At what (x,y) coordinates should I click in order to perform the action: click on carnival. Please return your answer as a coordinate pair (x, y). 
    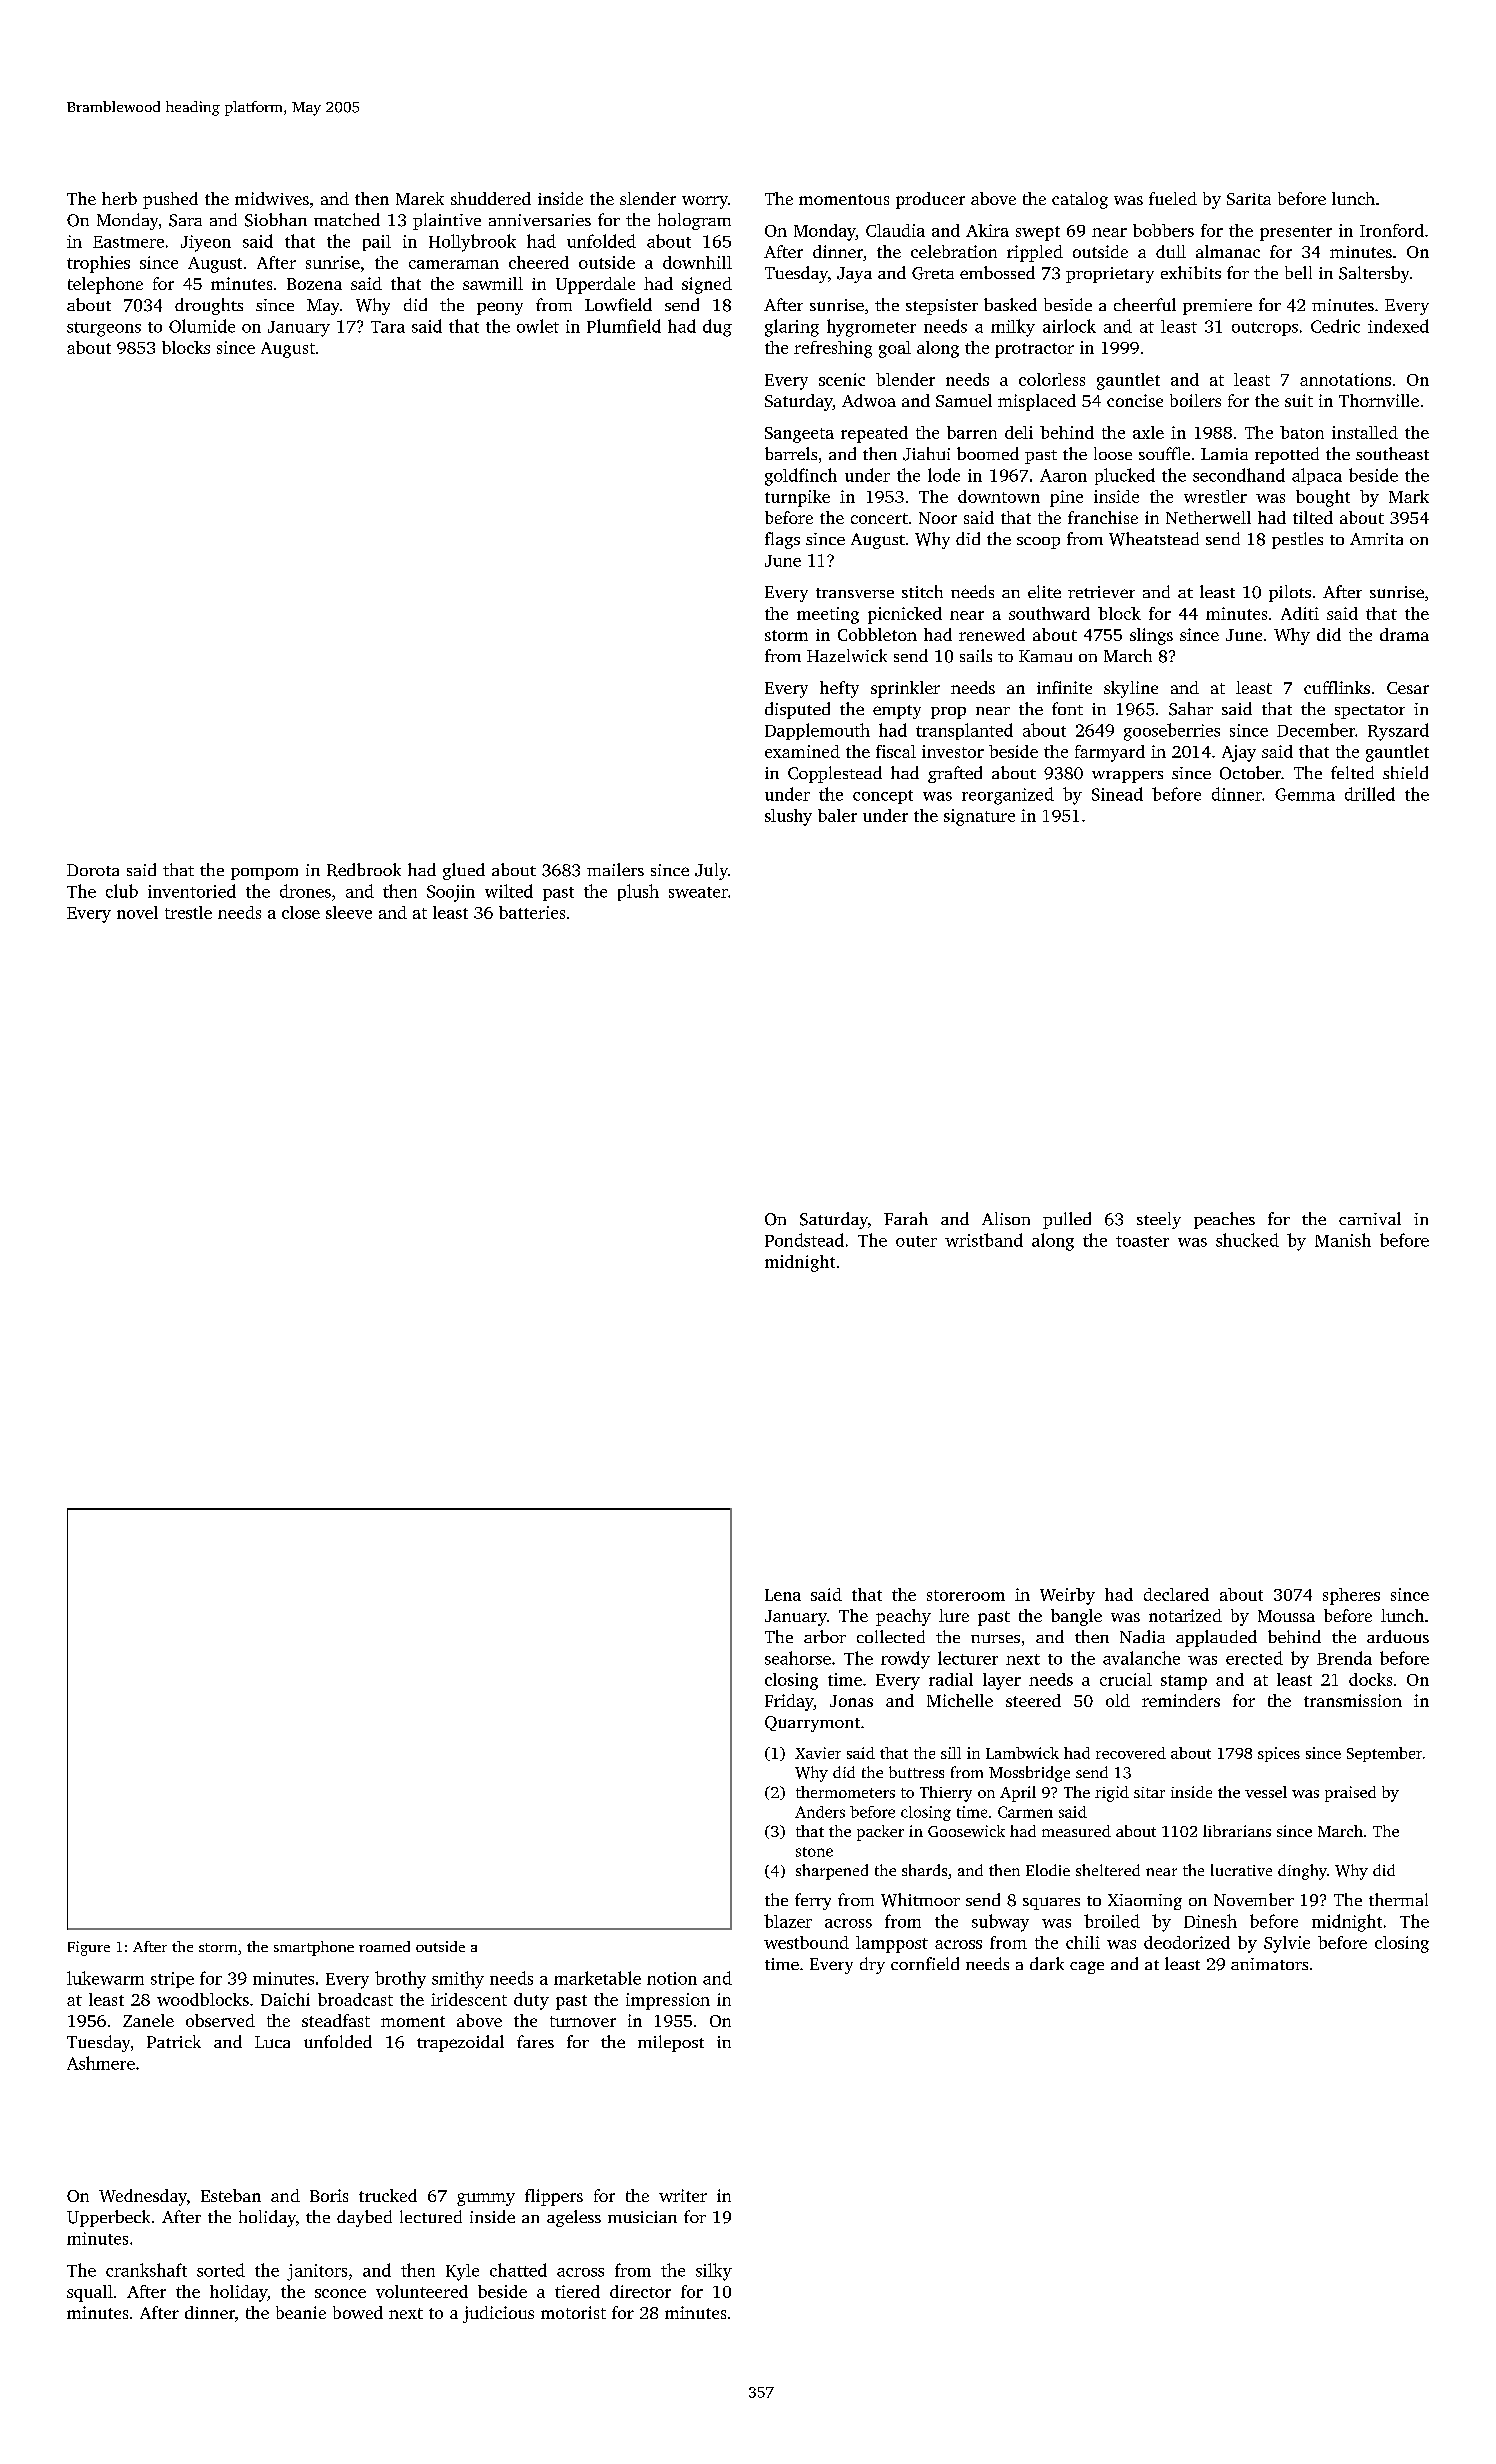
    Looking at the image, I should click on (1370, 1218).
